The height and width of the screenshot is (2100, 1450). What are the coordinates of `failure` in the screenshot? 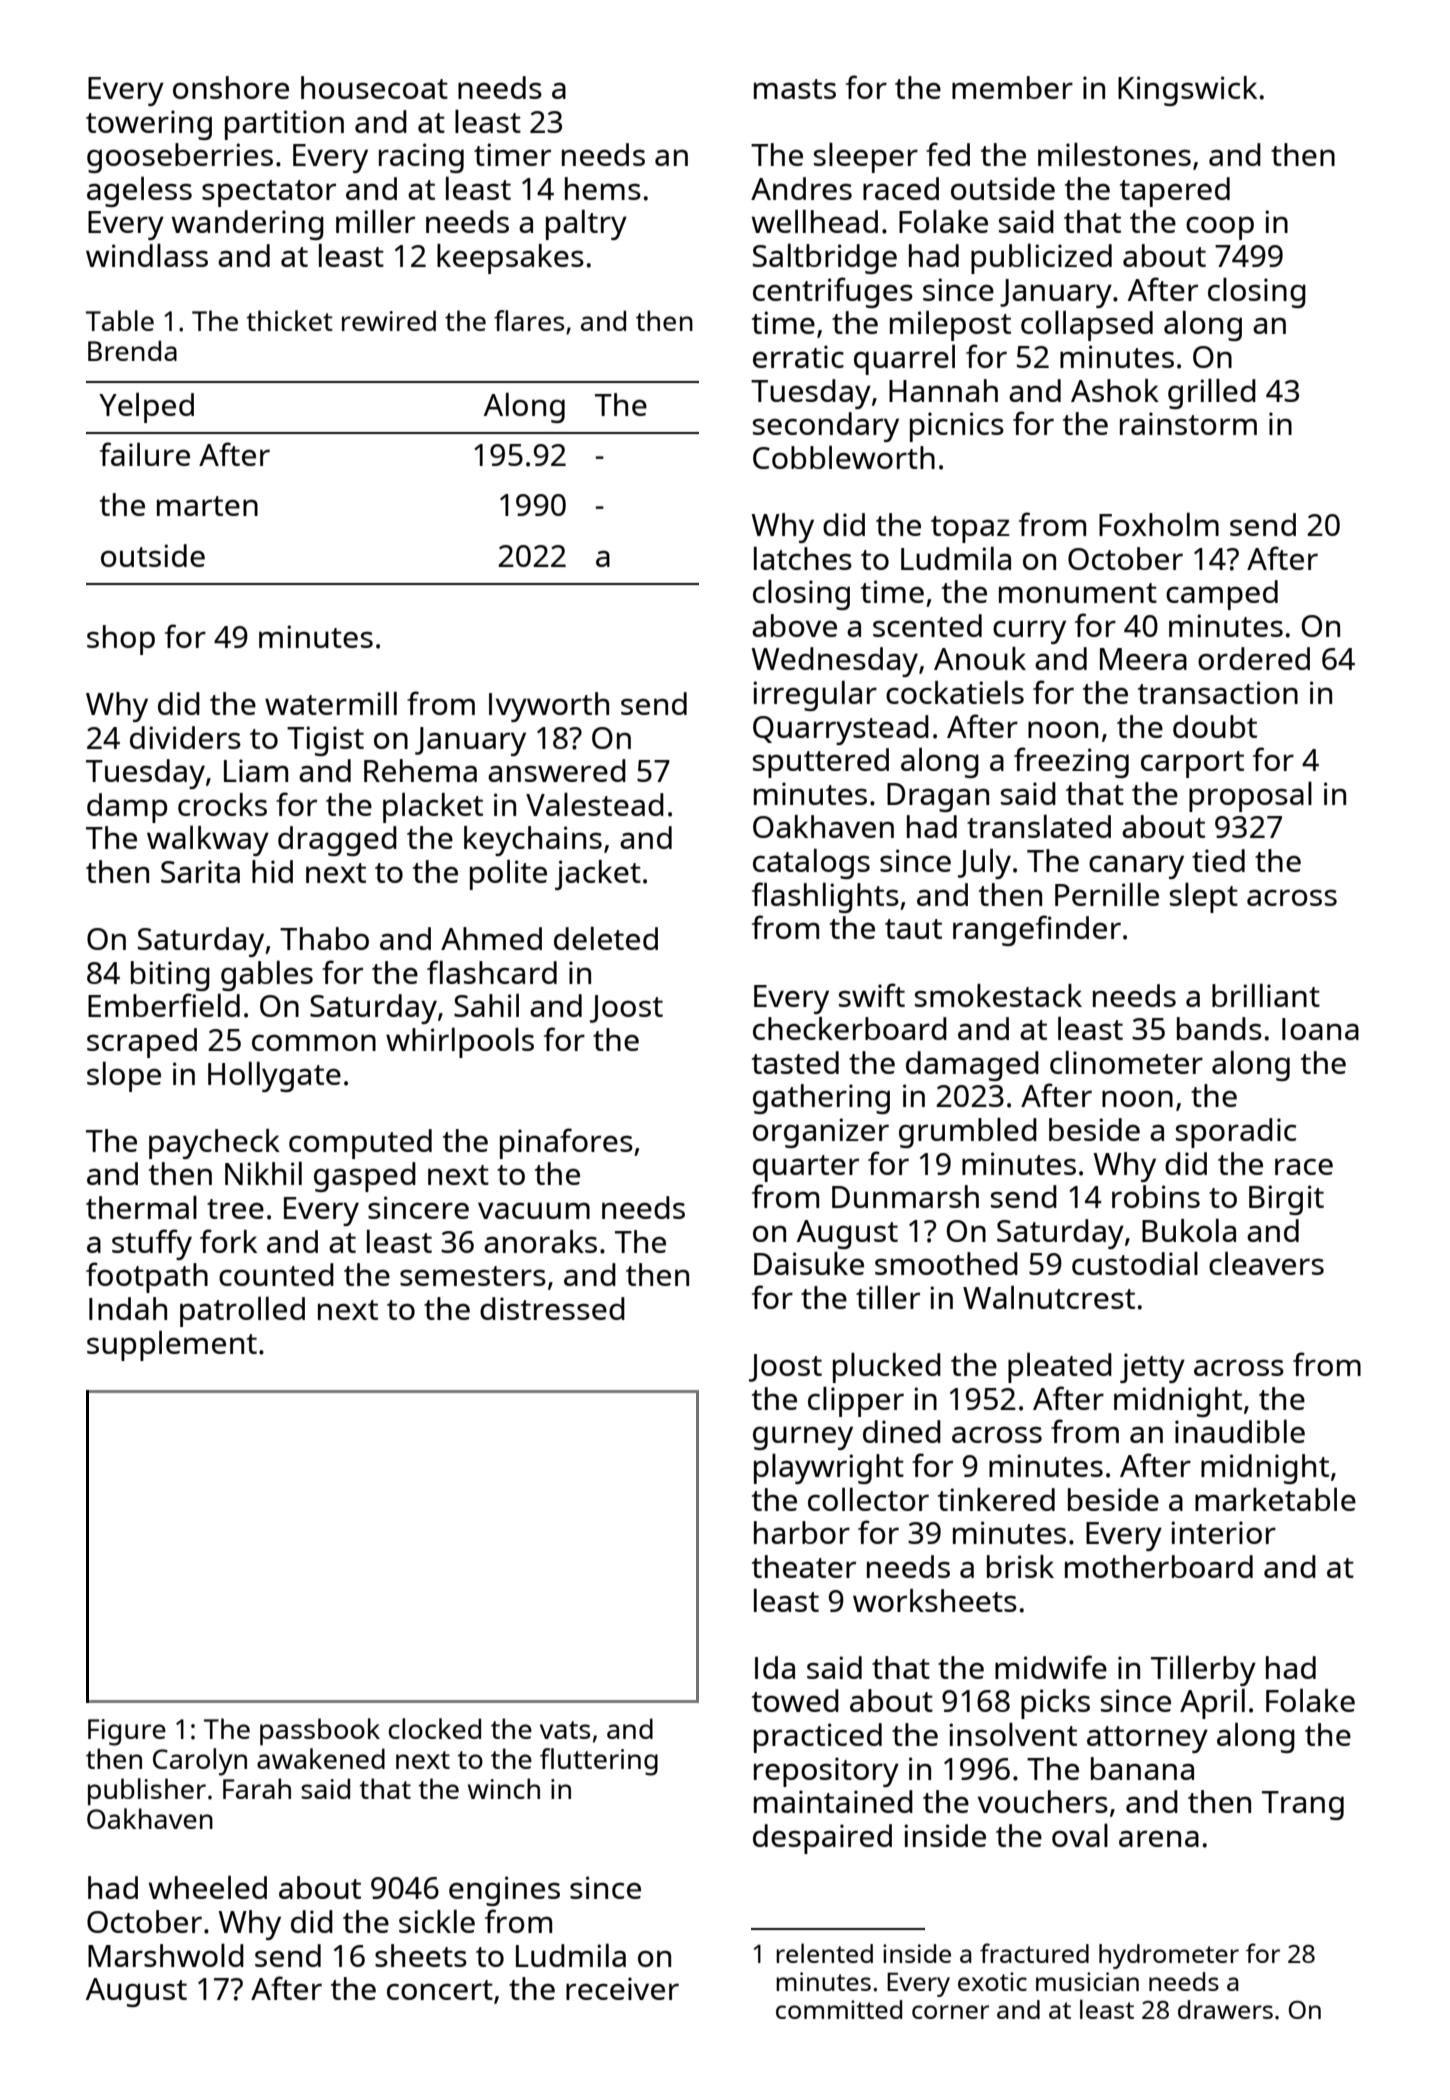 It's located at (145, 454).
